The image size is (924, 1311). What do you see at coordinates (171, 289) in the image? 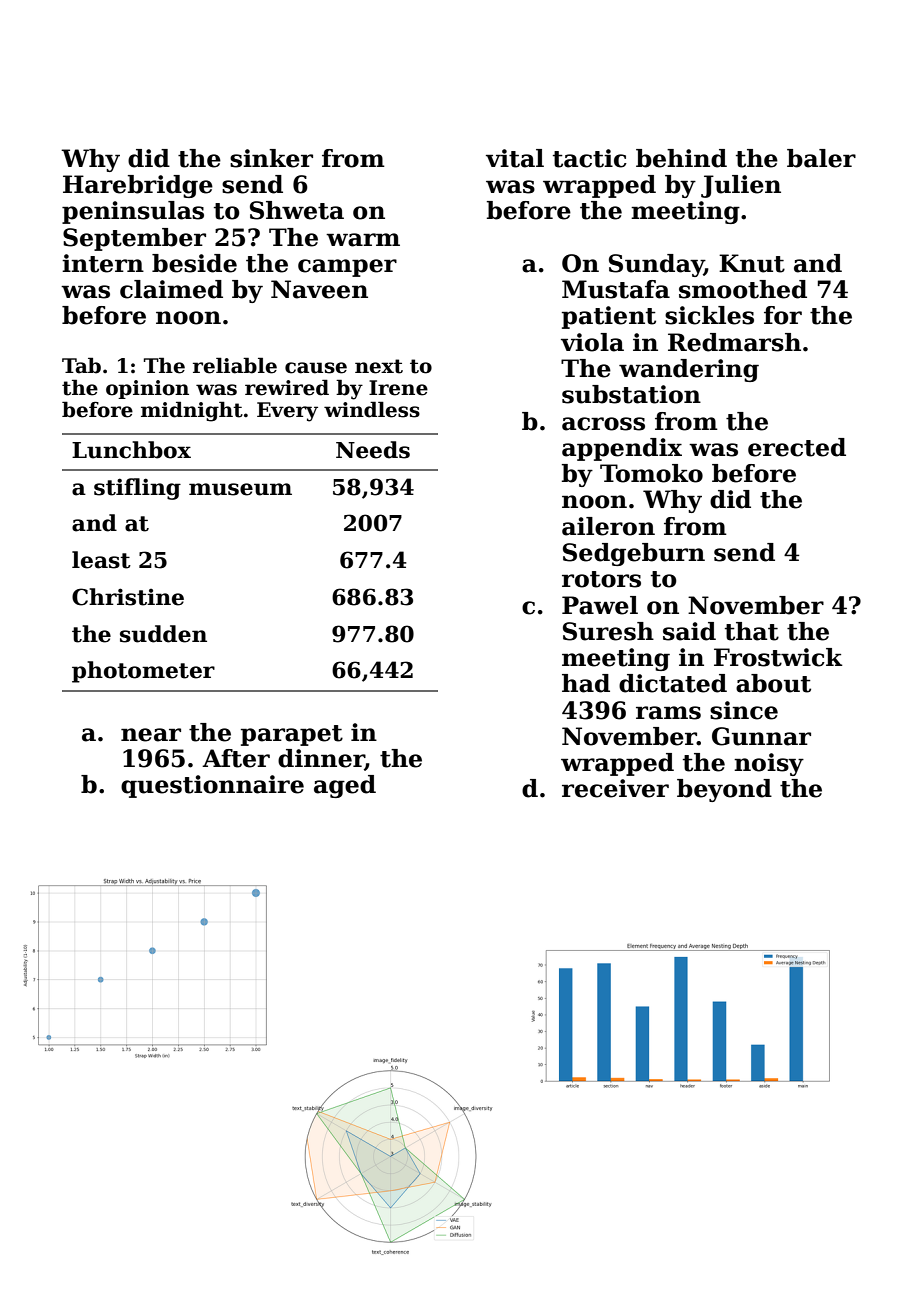
I see `claimed` at bounding box center [171, 289].
